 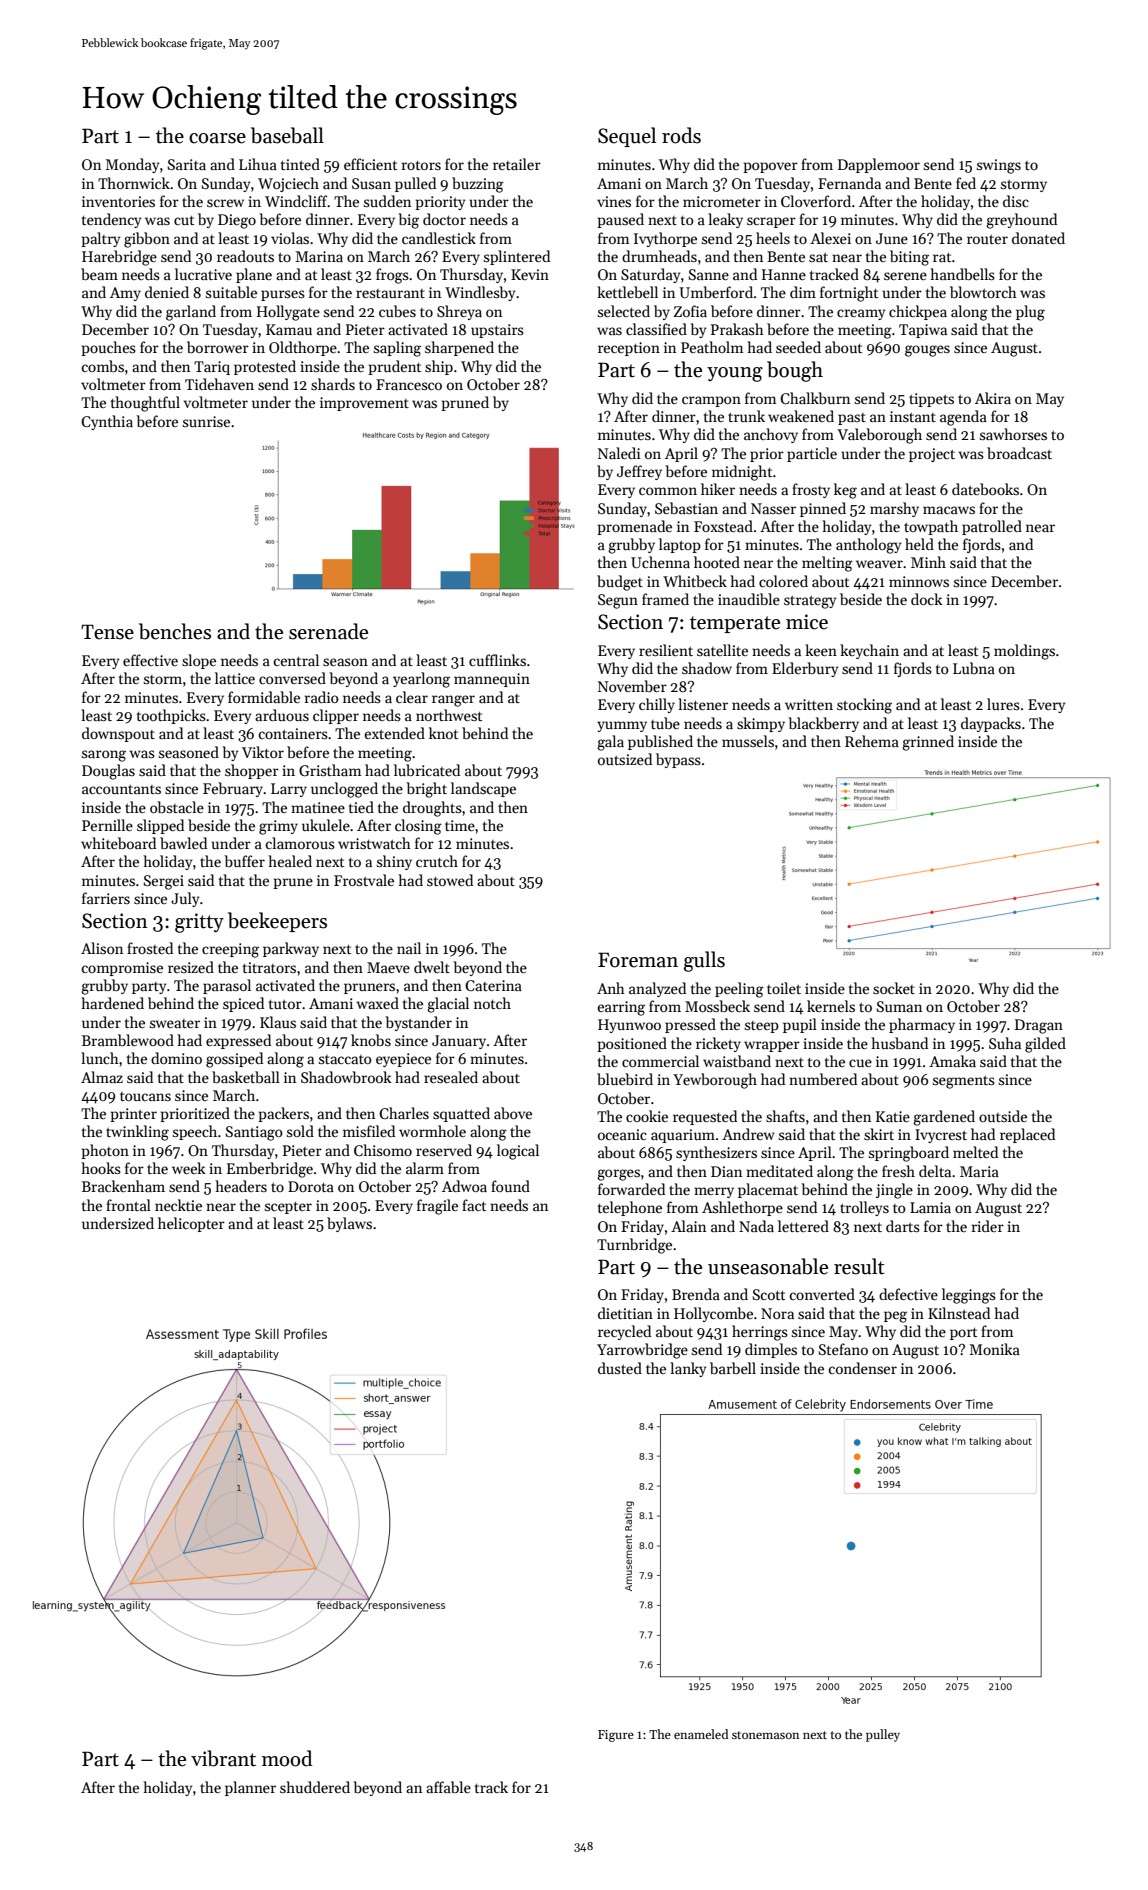 I want to click on chickpea, so click(x=918, y=312).
